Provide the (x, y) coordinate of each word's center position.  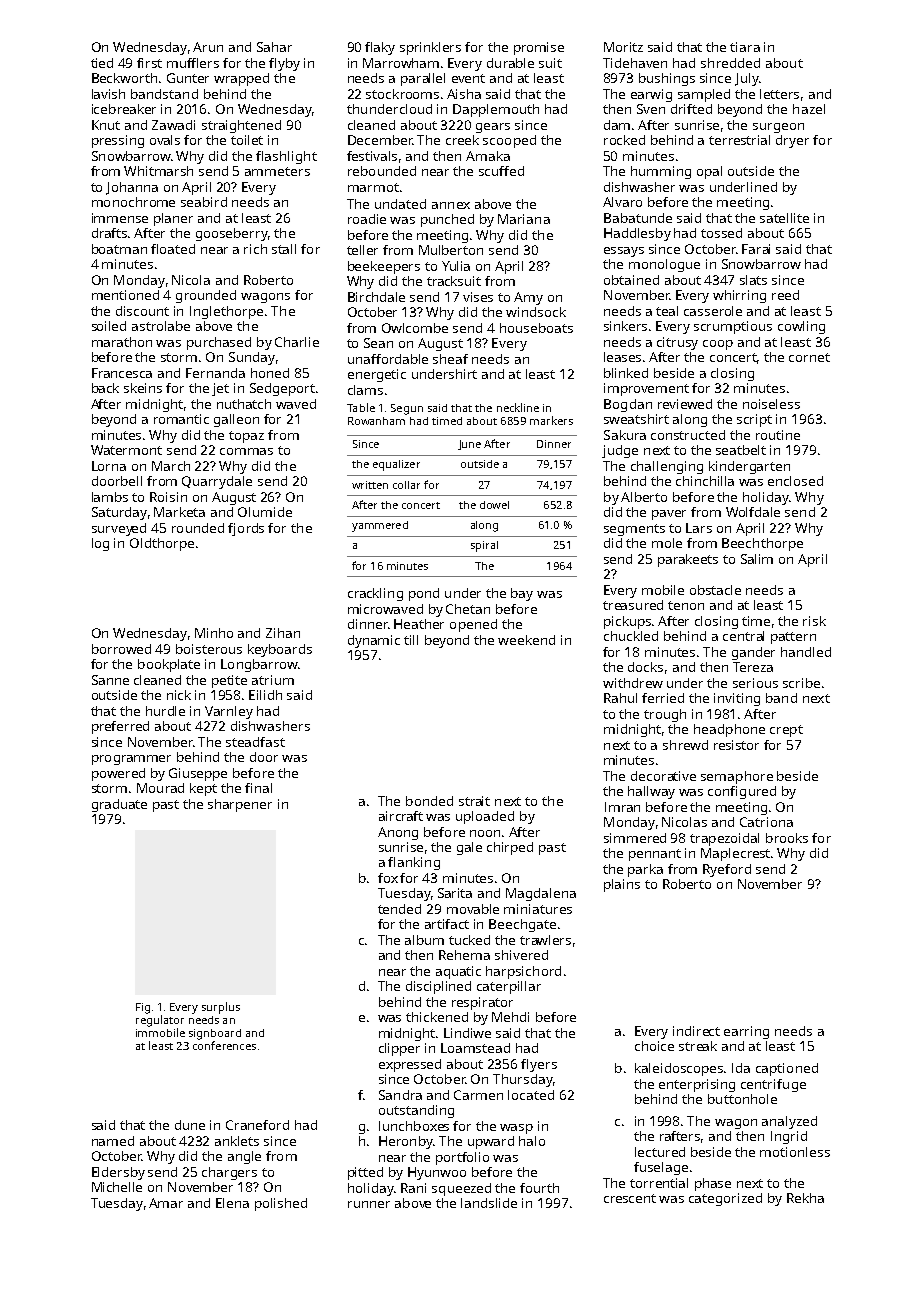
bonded (429, 801)
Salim (757, 559)
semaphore (737, 777)
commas (246, 451)
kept (203, 789)
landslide (489, 1203)
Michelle (117, 1187)
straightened (241, 126)
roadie (367, 219)
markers (551, 420)
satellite (784, 218)
